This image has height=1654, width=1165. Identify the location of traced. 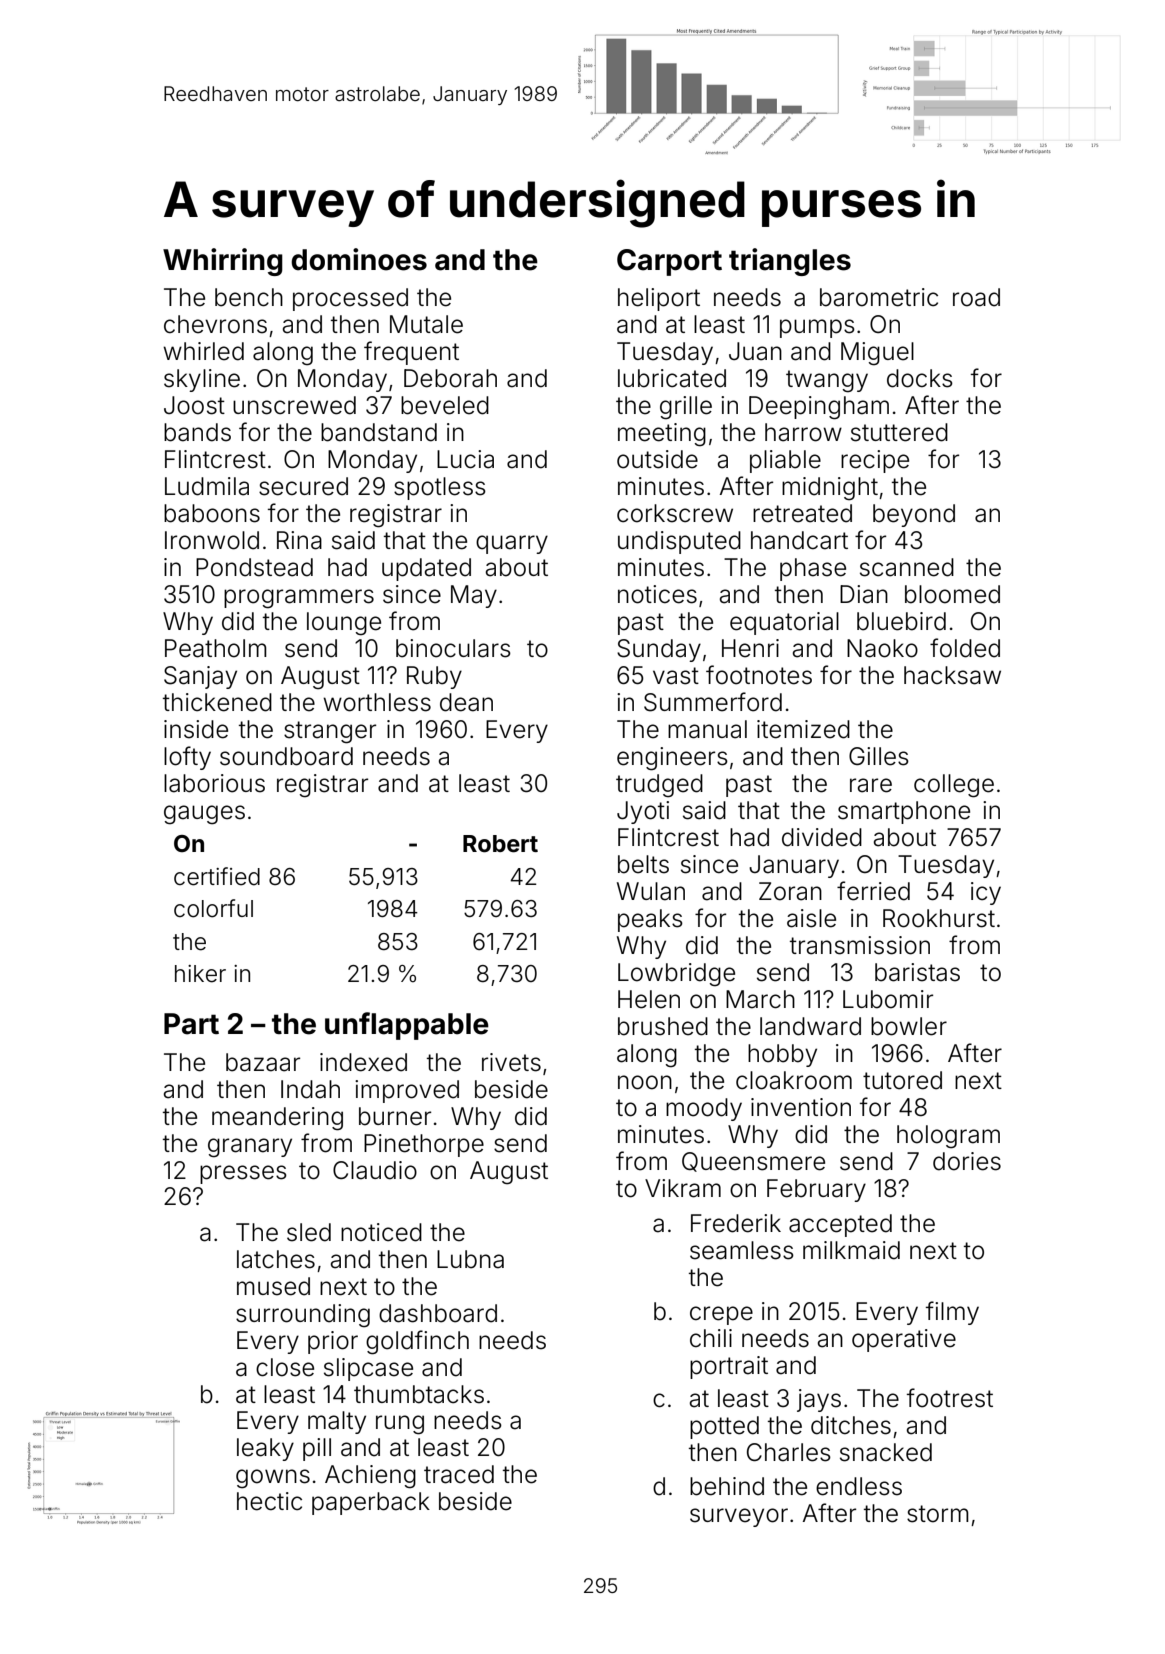
(459, 1474).
